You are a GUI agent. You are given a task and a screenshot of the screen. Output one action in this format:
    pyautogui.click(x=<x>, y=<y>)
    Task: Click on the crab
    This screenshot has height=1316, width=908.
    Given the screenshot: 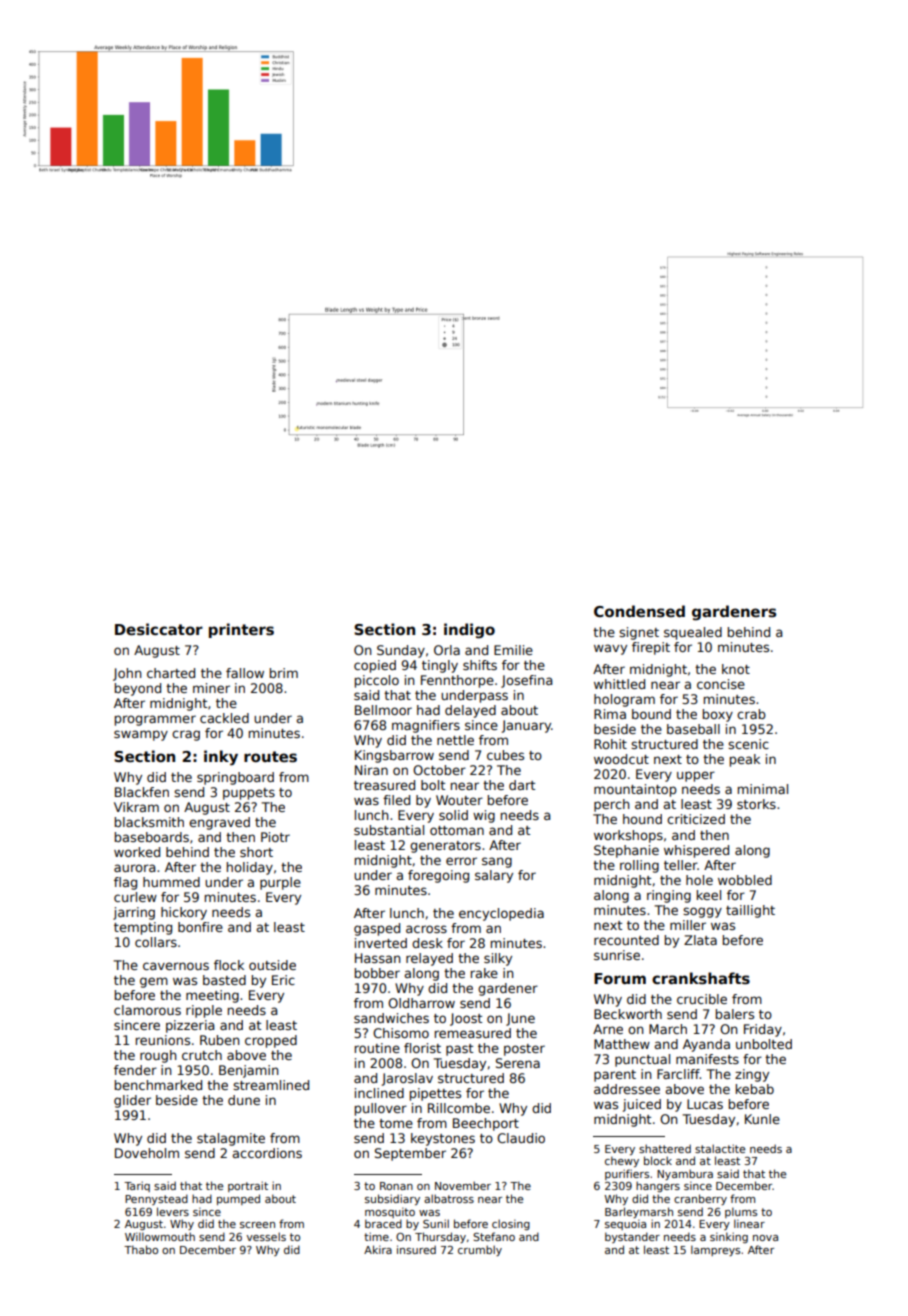 What is the action you would take?
    pyautogui.click(x=751, y=714)
